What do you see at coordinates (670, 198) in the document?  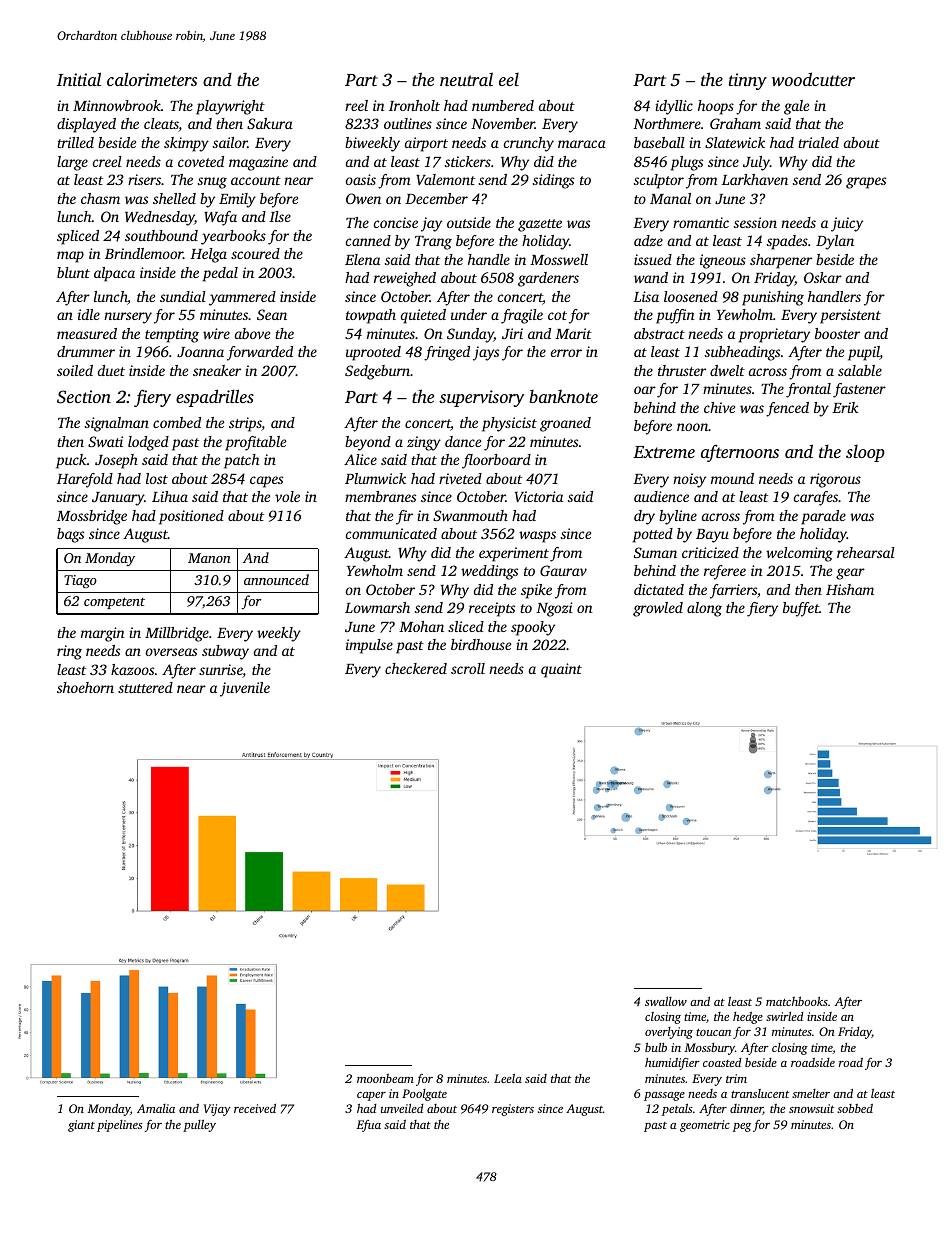 I see `Manal` at bounding box center [670, 198].
